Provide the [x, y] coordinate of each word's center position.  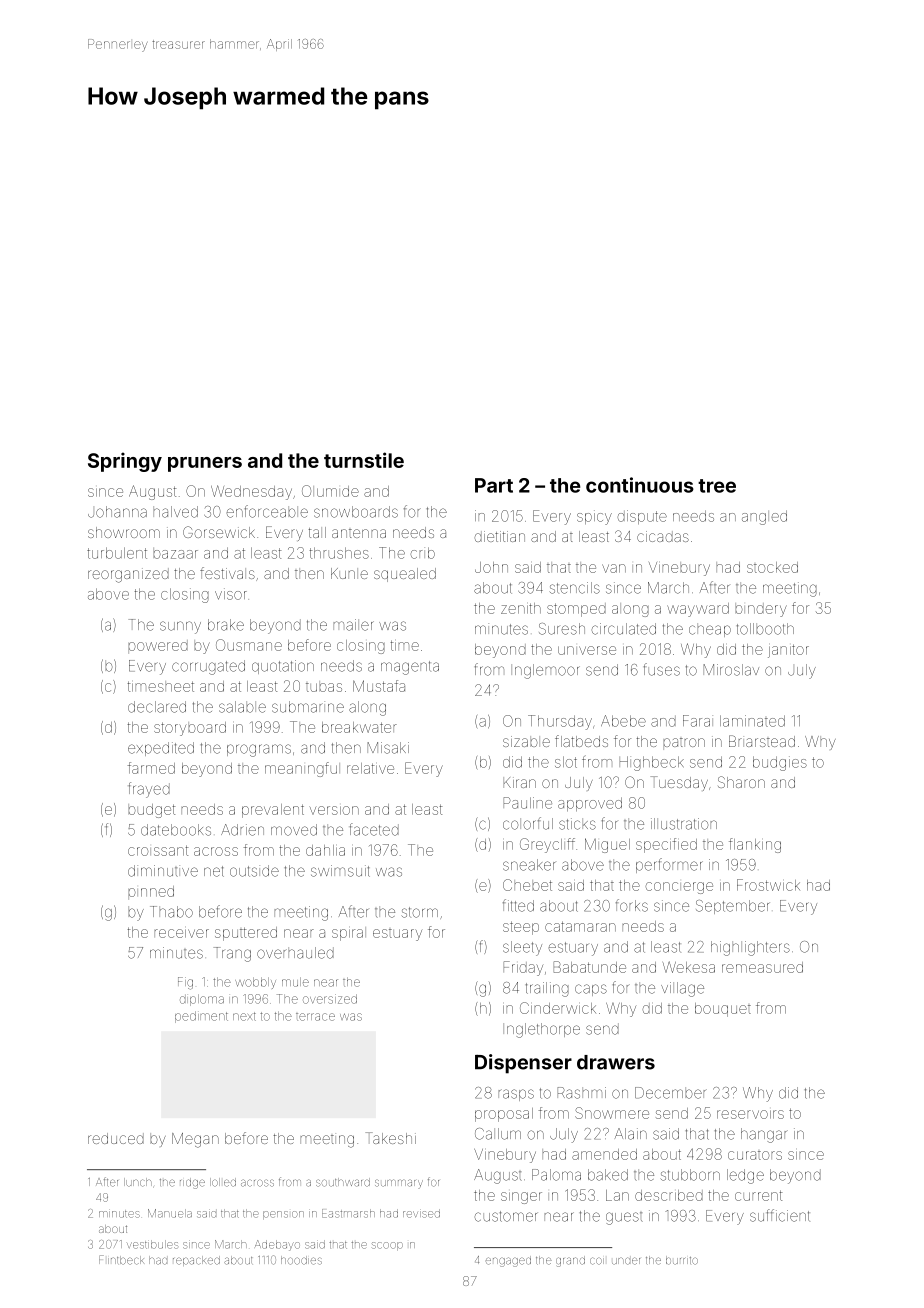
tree [717, 486]
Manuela [170, 1213]
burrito [682, 1260]
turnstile [364, 460]
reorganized [128, 575]
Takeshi [391, 1138]
